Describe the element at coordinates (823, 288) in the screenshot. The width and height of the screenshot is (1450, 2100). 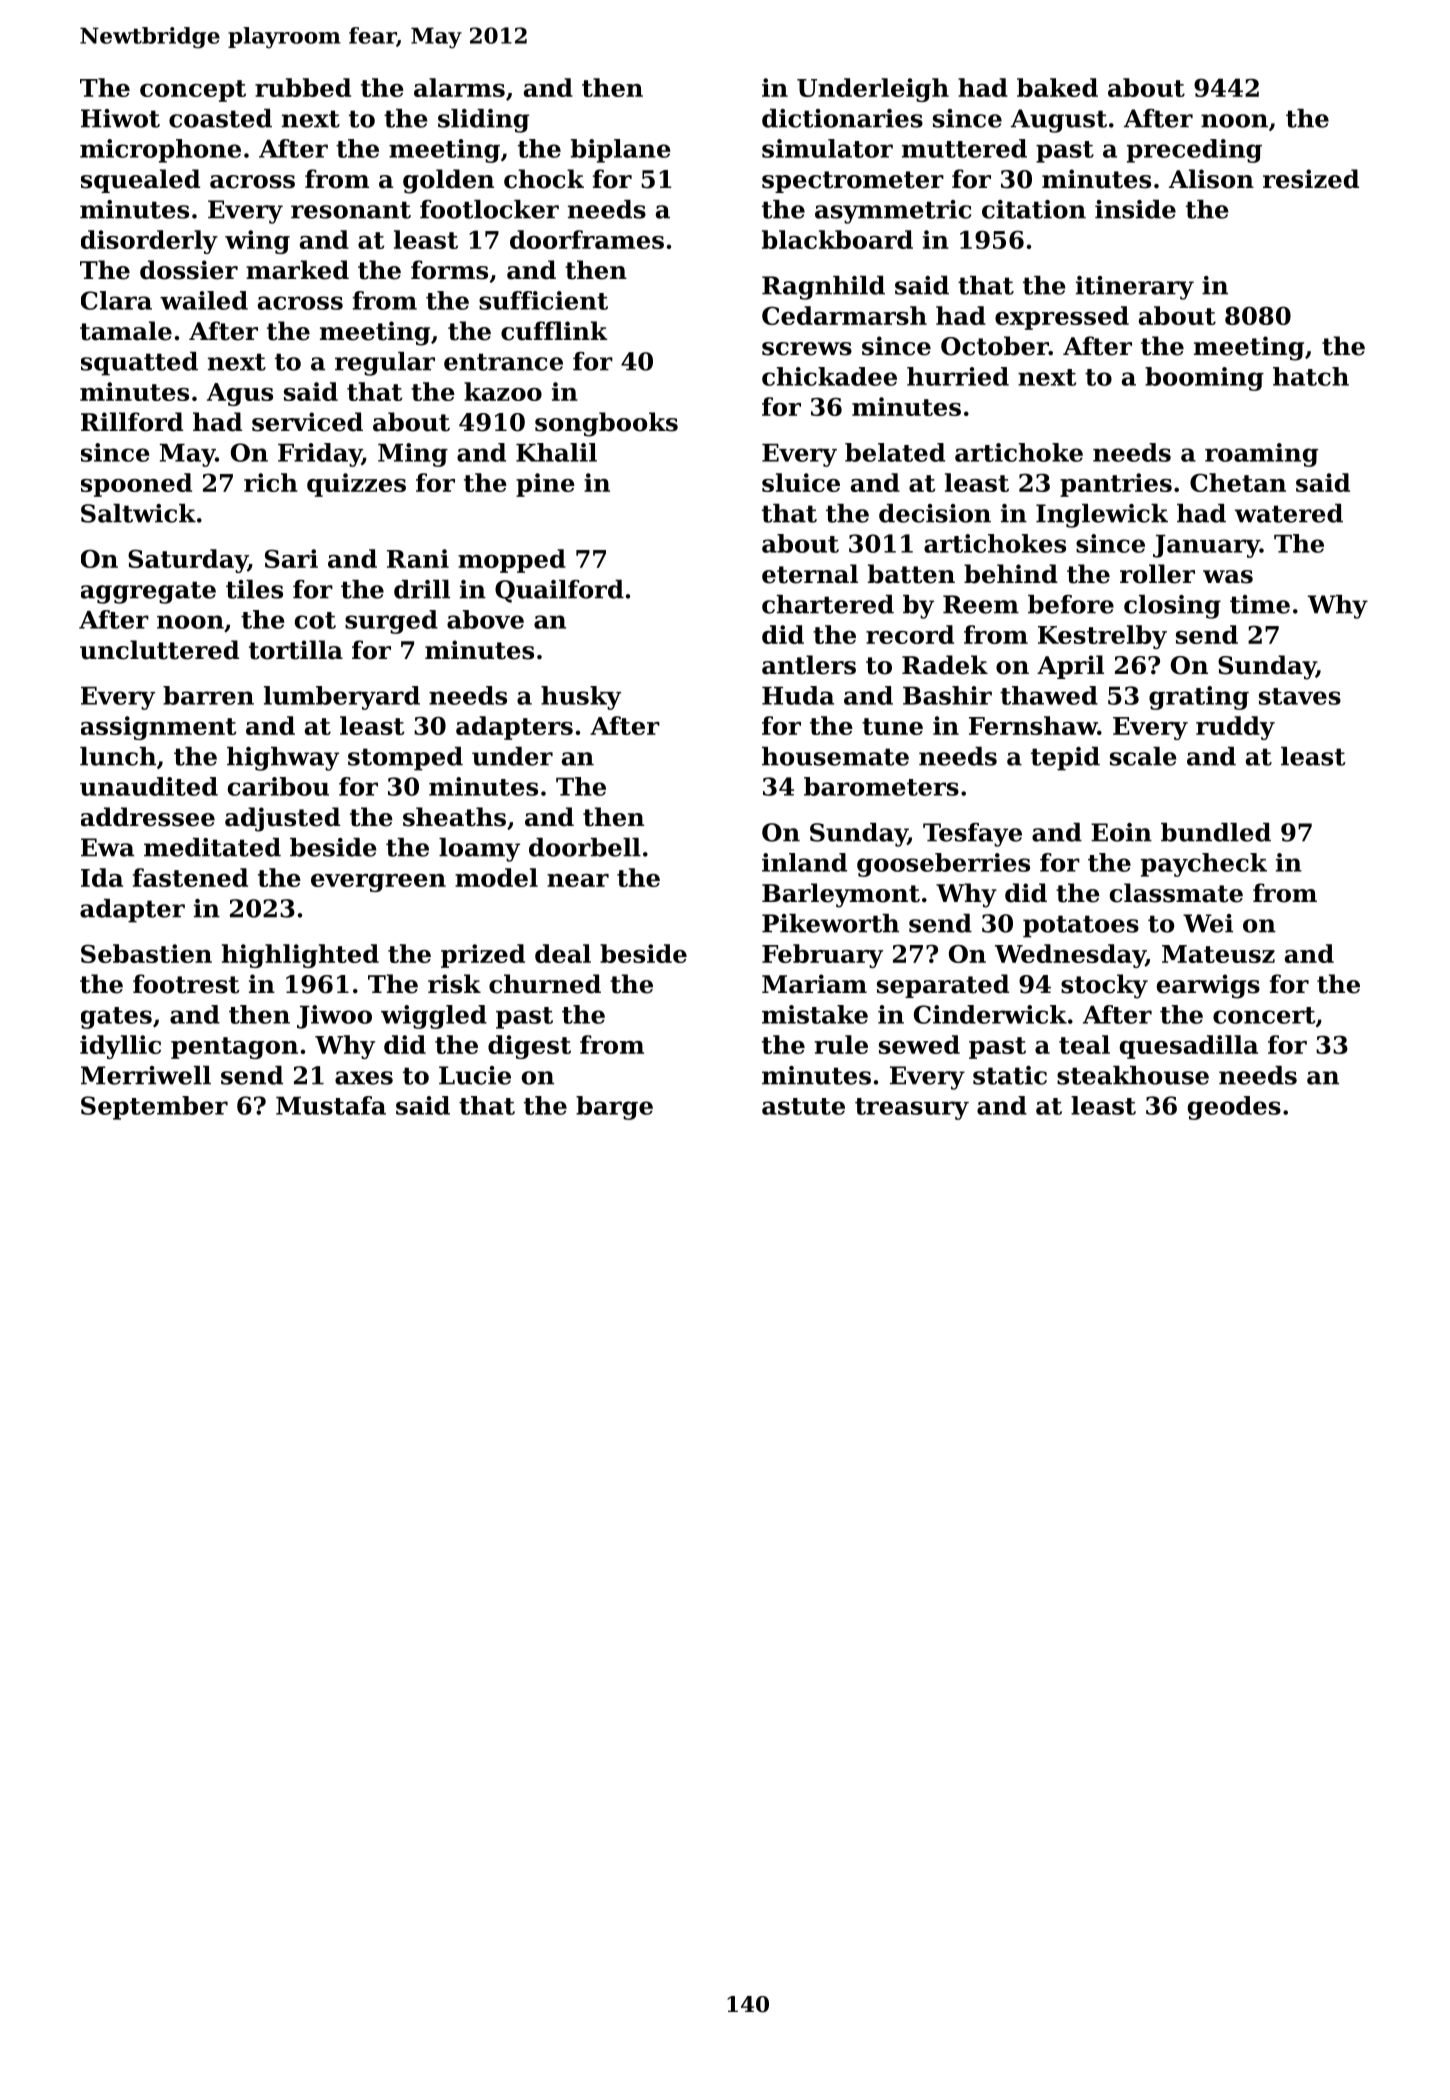
I see `Ragnhild` at that location.
